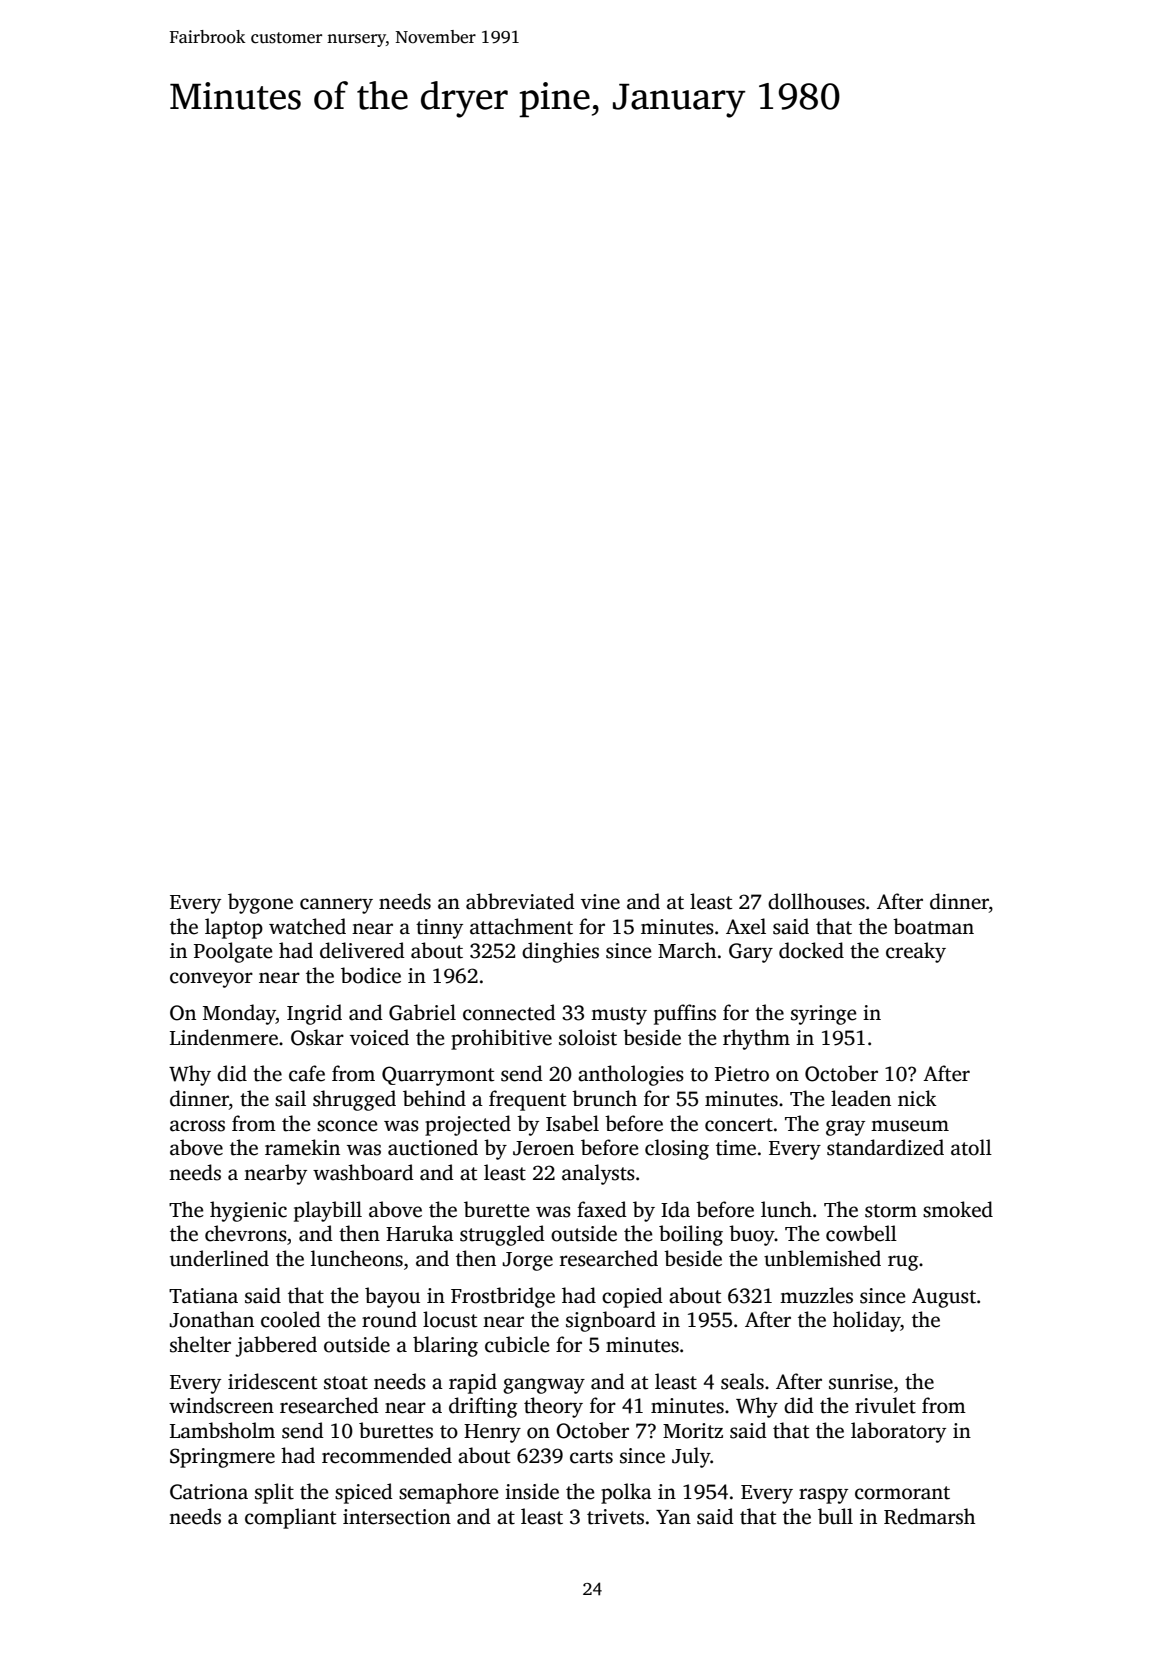  What do you see at coordinates (619, 1016) in the page?
I see `musty` at bounding box center [619, 1016].
